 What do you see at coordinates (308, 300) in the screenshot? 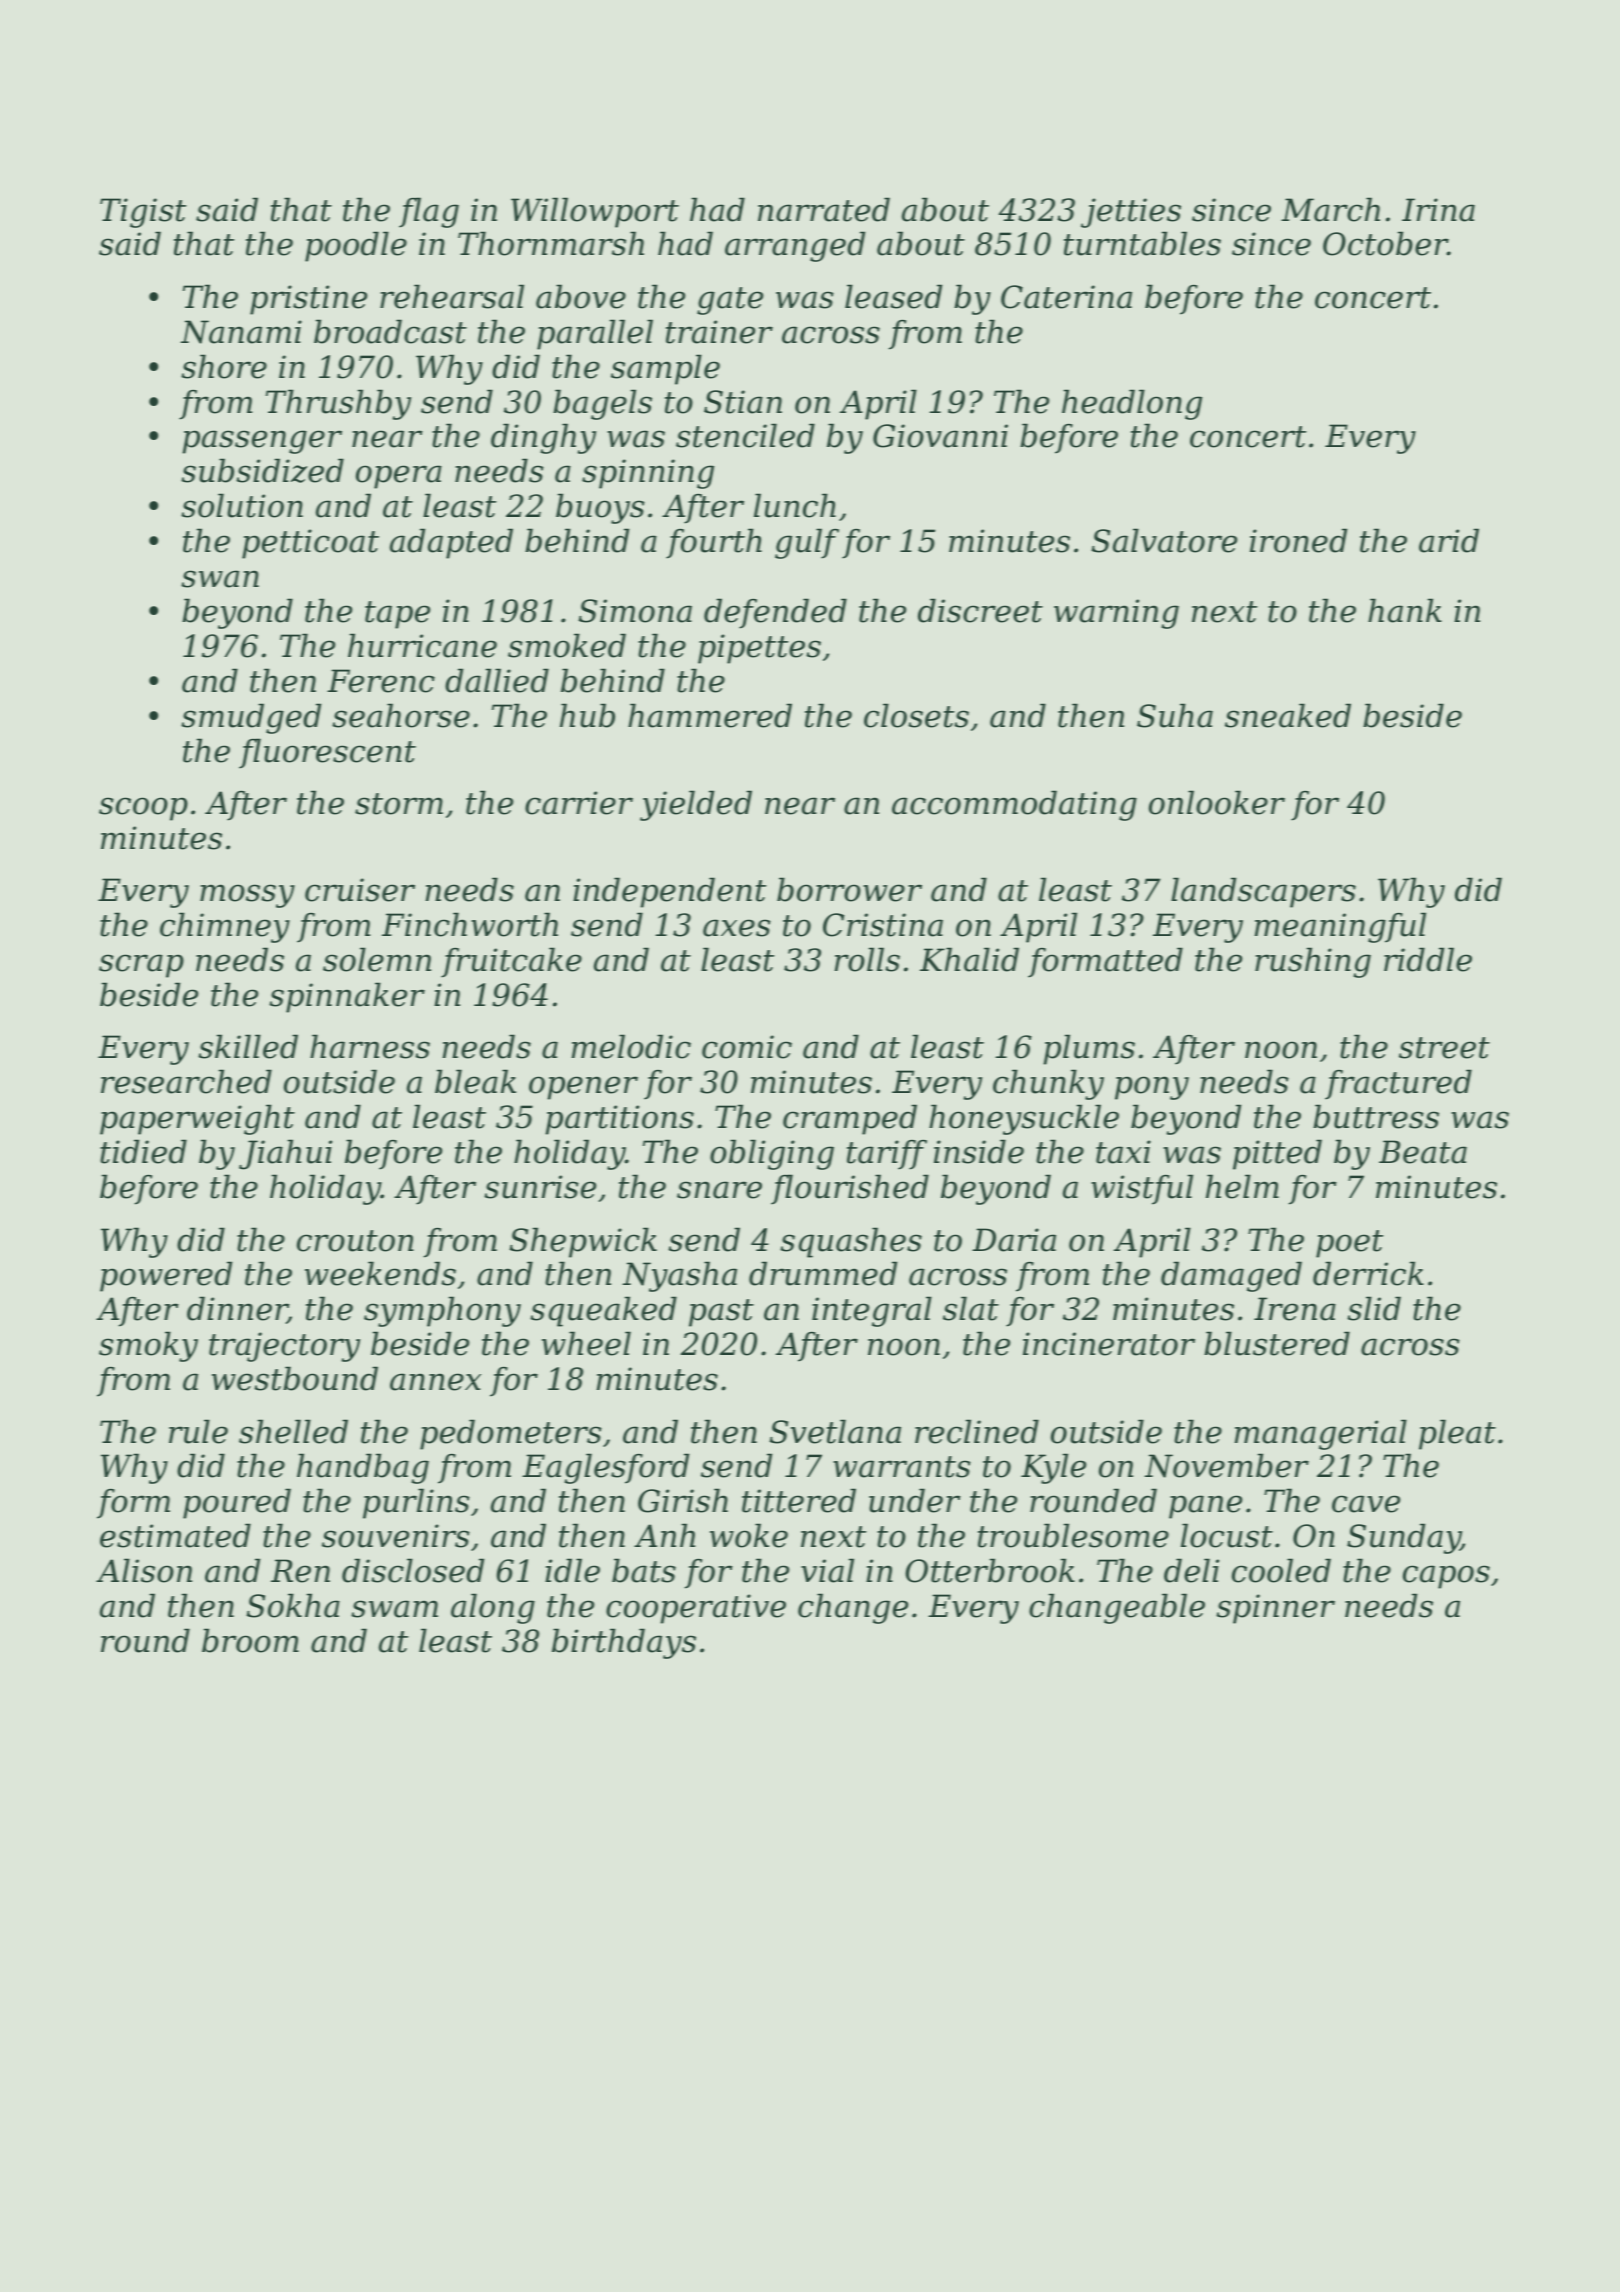
I see `pristine` at bounding box center [308, 300].
